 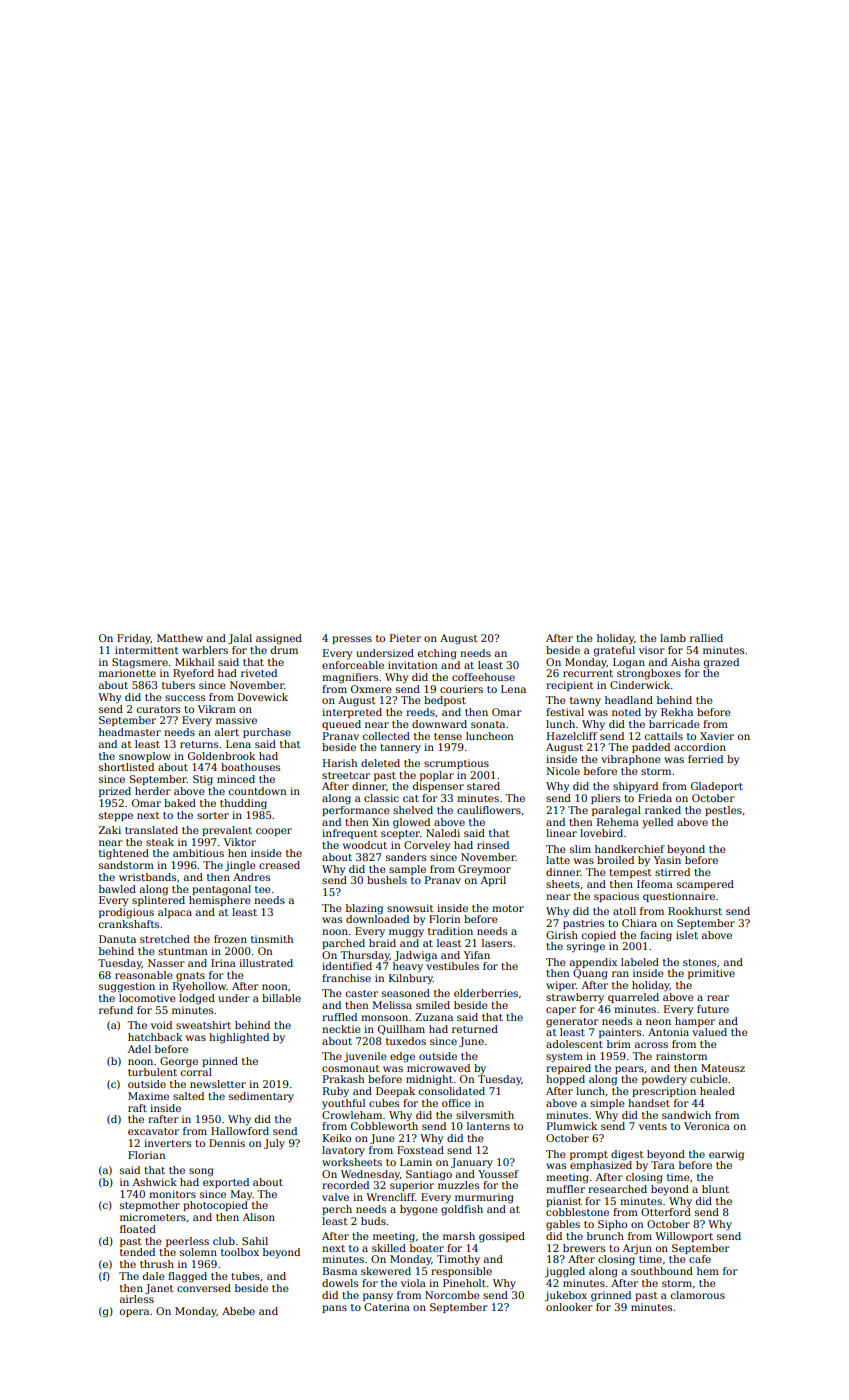 What do you see at coordinates (146, 1155) in the screenshot?
I see `Florian` at bounding box center [146, 1155].
